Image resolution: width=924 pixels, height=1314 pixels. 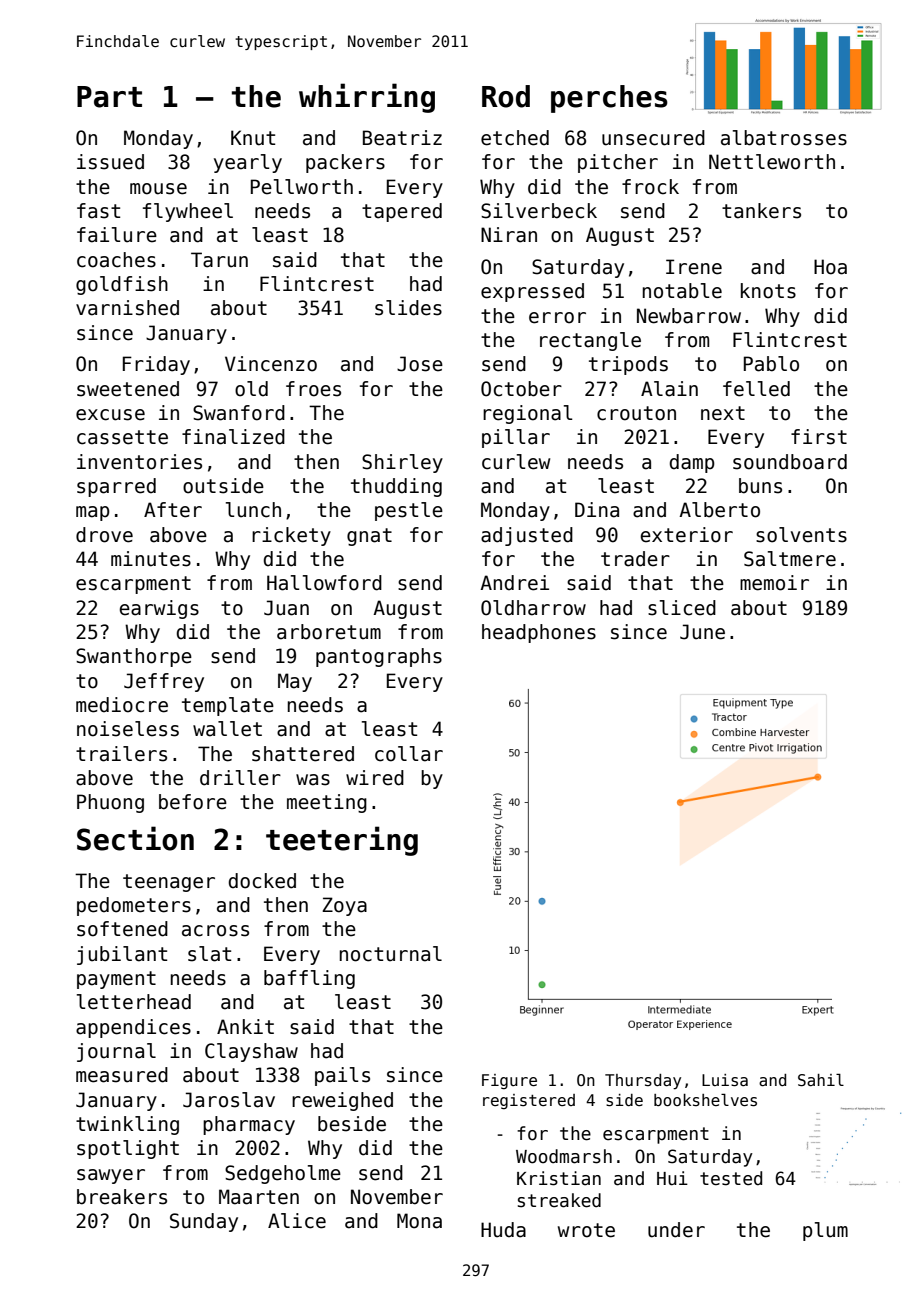 What do you see at coordinates (219, 260) in the document?
I see `Tarun` at bounding box center [219, 260].
